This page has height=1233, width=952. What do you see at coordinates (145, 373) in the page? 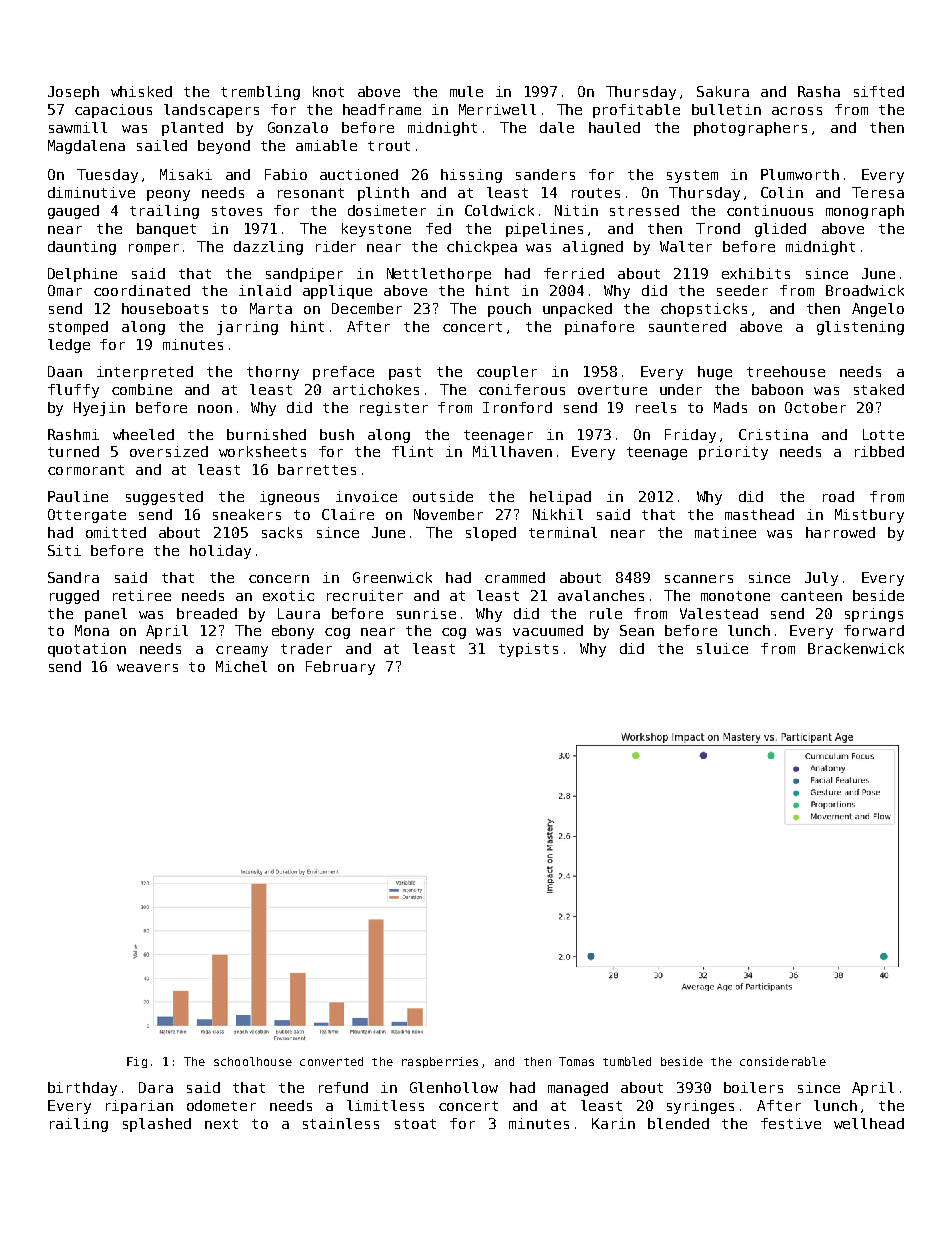
I see `interpreted` at bounding box center [145, 373].
